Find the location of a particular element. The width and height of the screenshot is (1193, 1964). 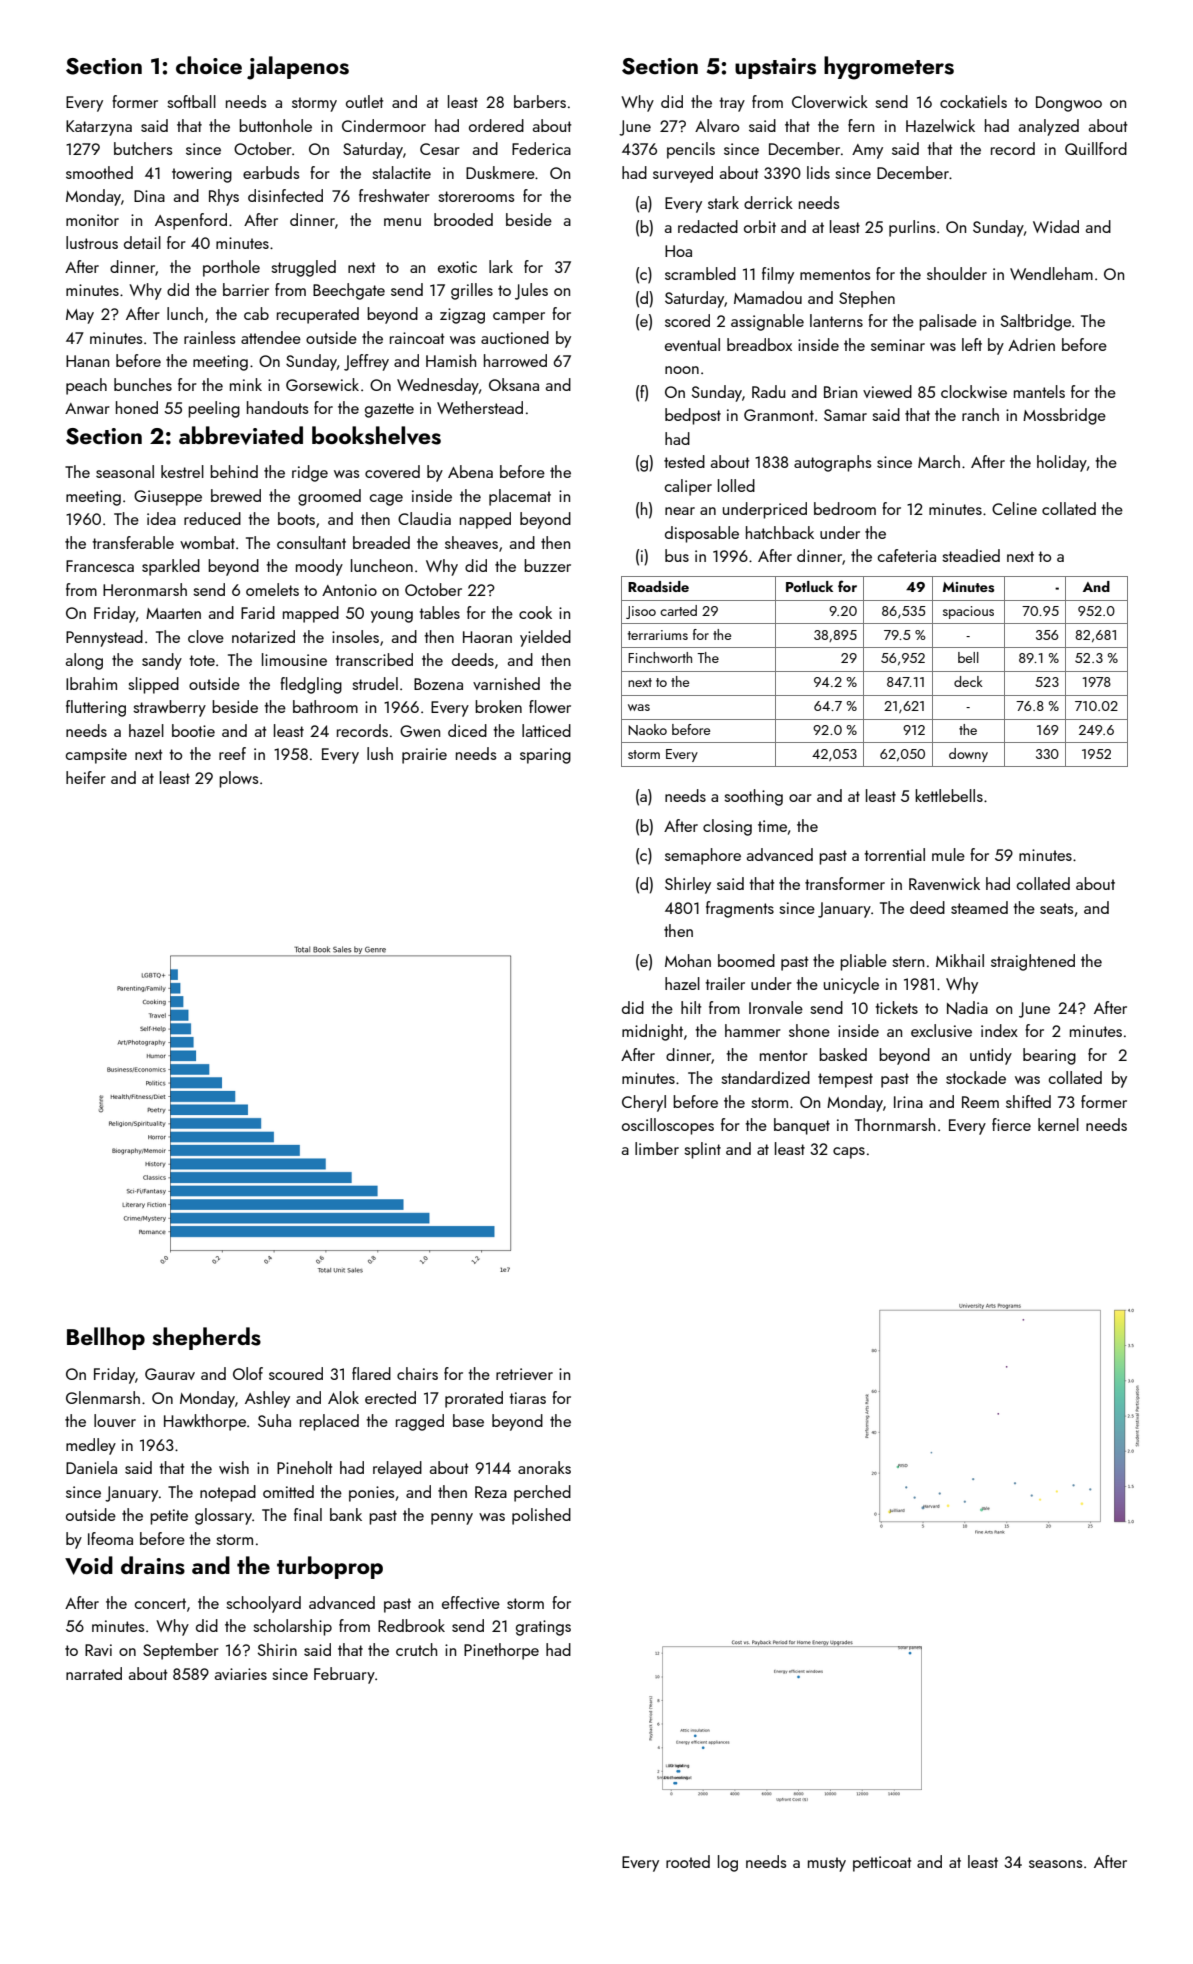

shone is located at coordinates (809, 1030).
